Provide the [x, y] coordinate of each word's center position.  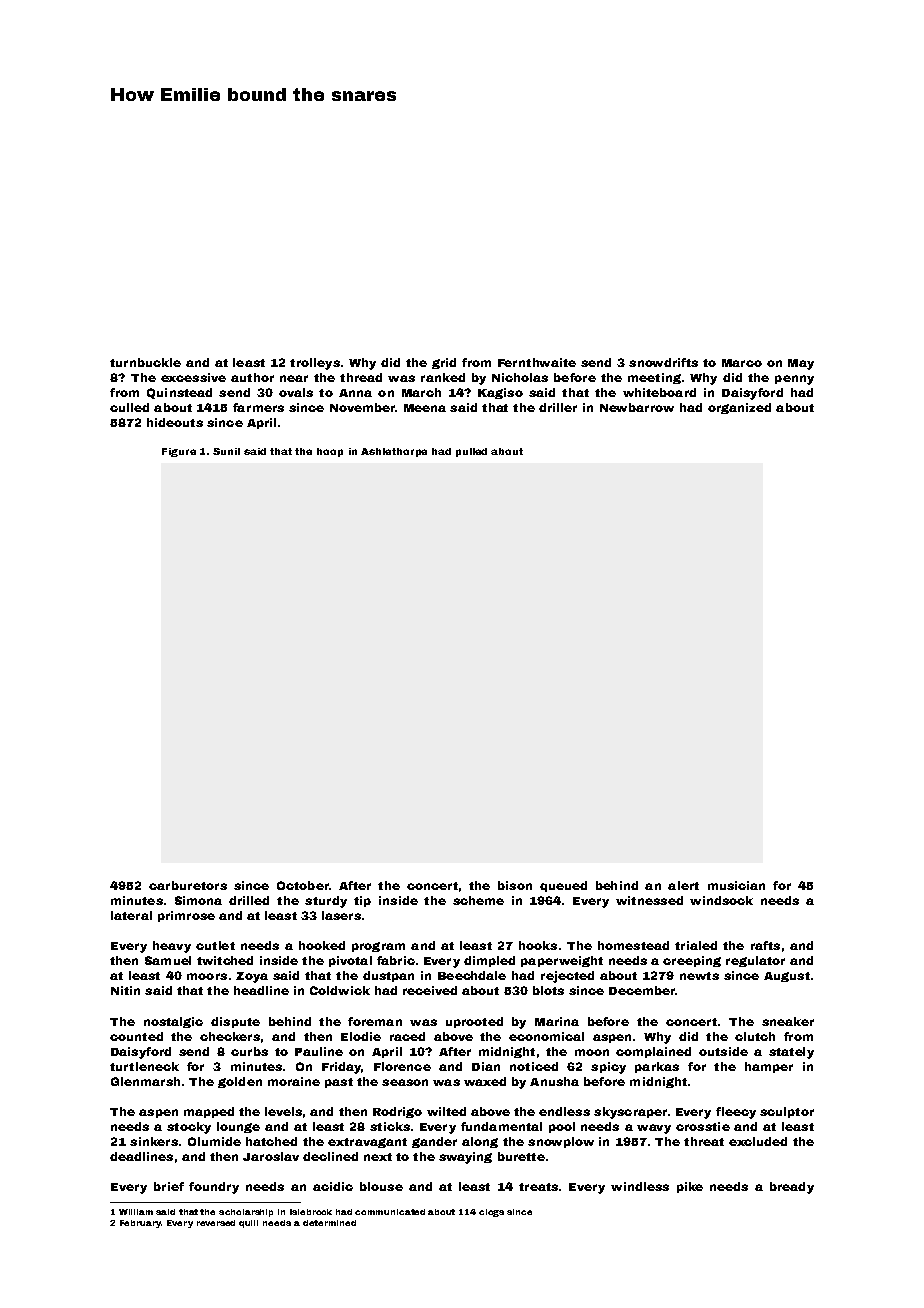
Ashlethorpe [394, 452]
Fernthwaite [537, 362]
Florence [402, 1066]
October [303, 885]
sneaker [788, 1021]
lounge [238, 1127]
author [252, 377]
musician [736, 885]
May [801, 364]
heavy [172, 947]
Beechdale [472, 975]
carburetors [188, 885]
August [787, 977]
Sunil [226, 451]
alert [683, 885]
